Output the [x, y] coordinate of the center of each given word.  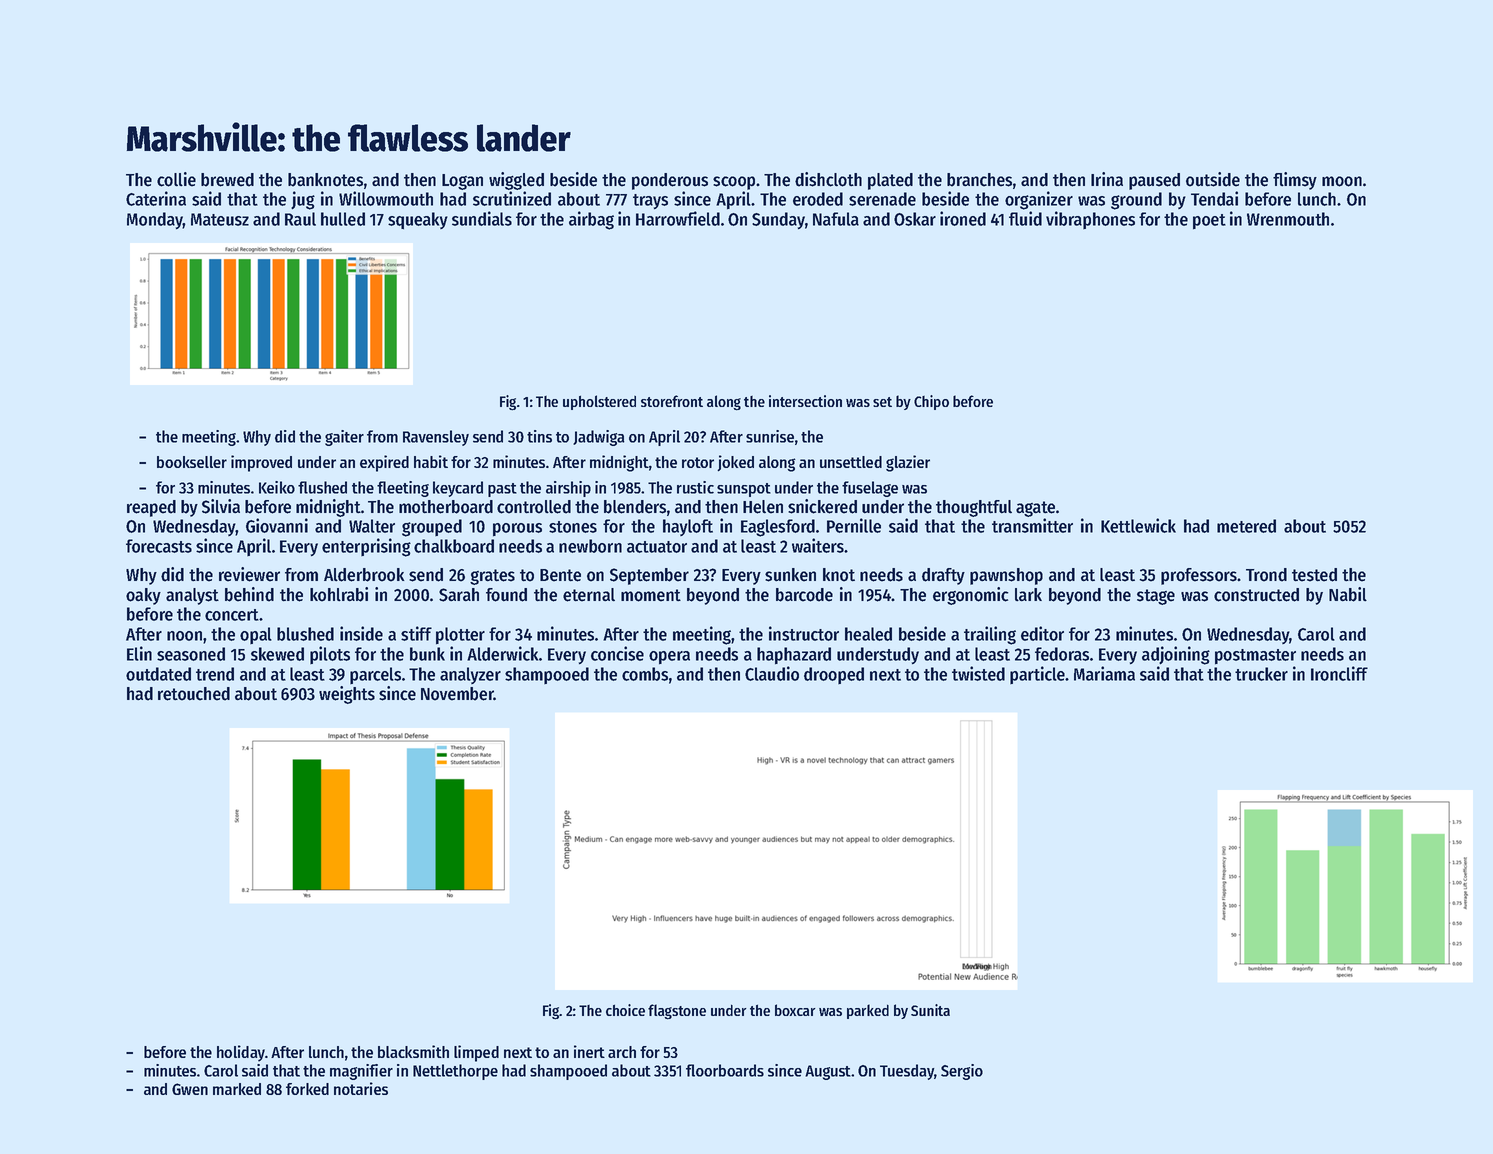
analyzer [470, 675]
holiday [241, 1053]
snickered [822, 506]
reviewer [249, 574]
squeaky [418, 221]
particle [1037, 675]
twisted [978, 673]
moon [1342, 181]
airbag [591, 220]
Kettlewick [1138, 525]
